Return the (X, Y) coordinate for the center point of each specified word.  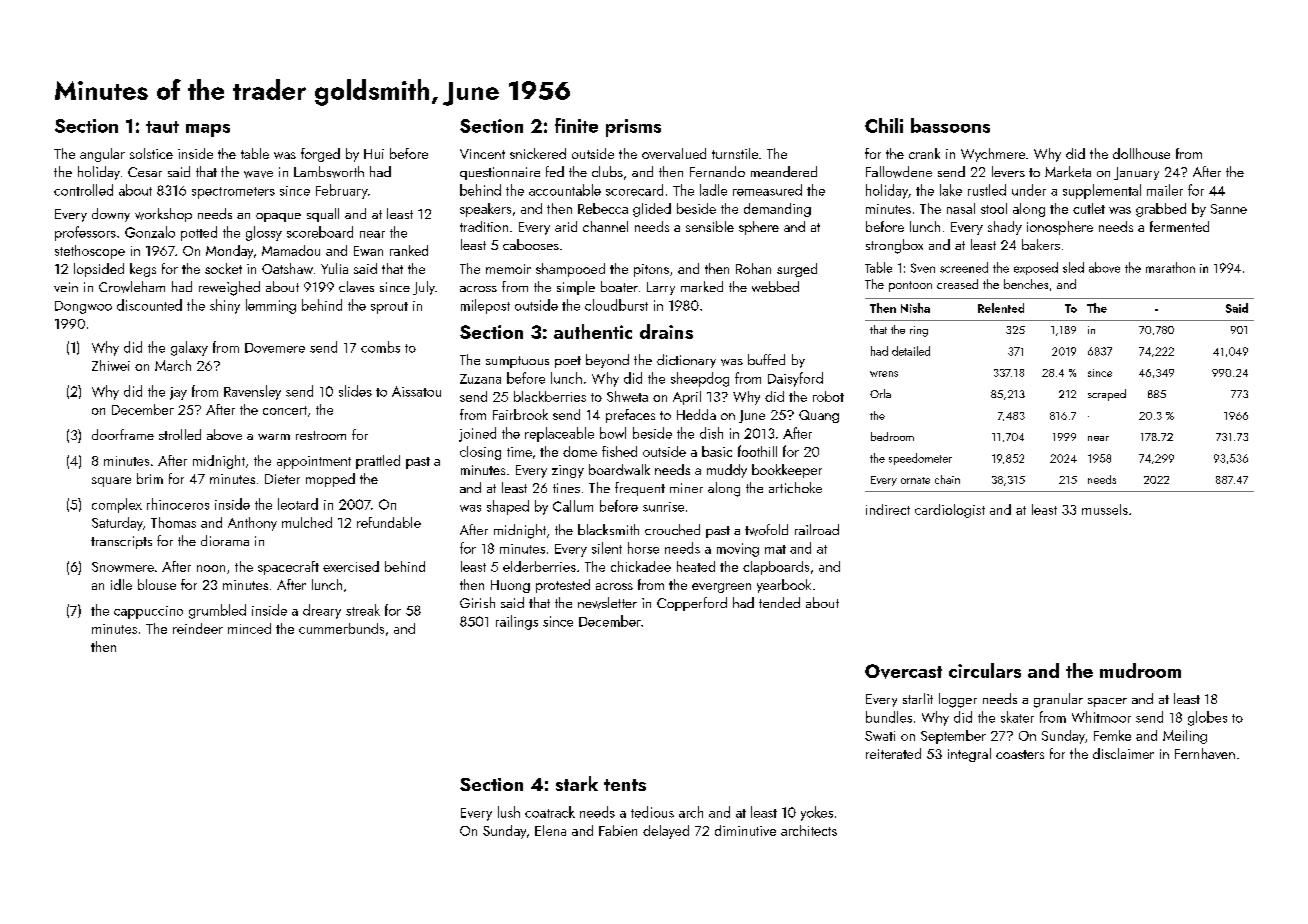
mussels (1105, 509)
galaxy (189, 348)
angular (102, 155)
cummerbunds (341, 628)
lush (509, 812)
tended (779, 602)
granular (1058, 700)
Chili (884, 125)
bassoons (950, 125)
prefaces (630, 416)
